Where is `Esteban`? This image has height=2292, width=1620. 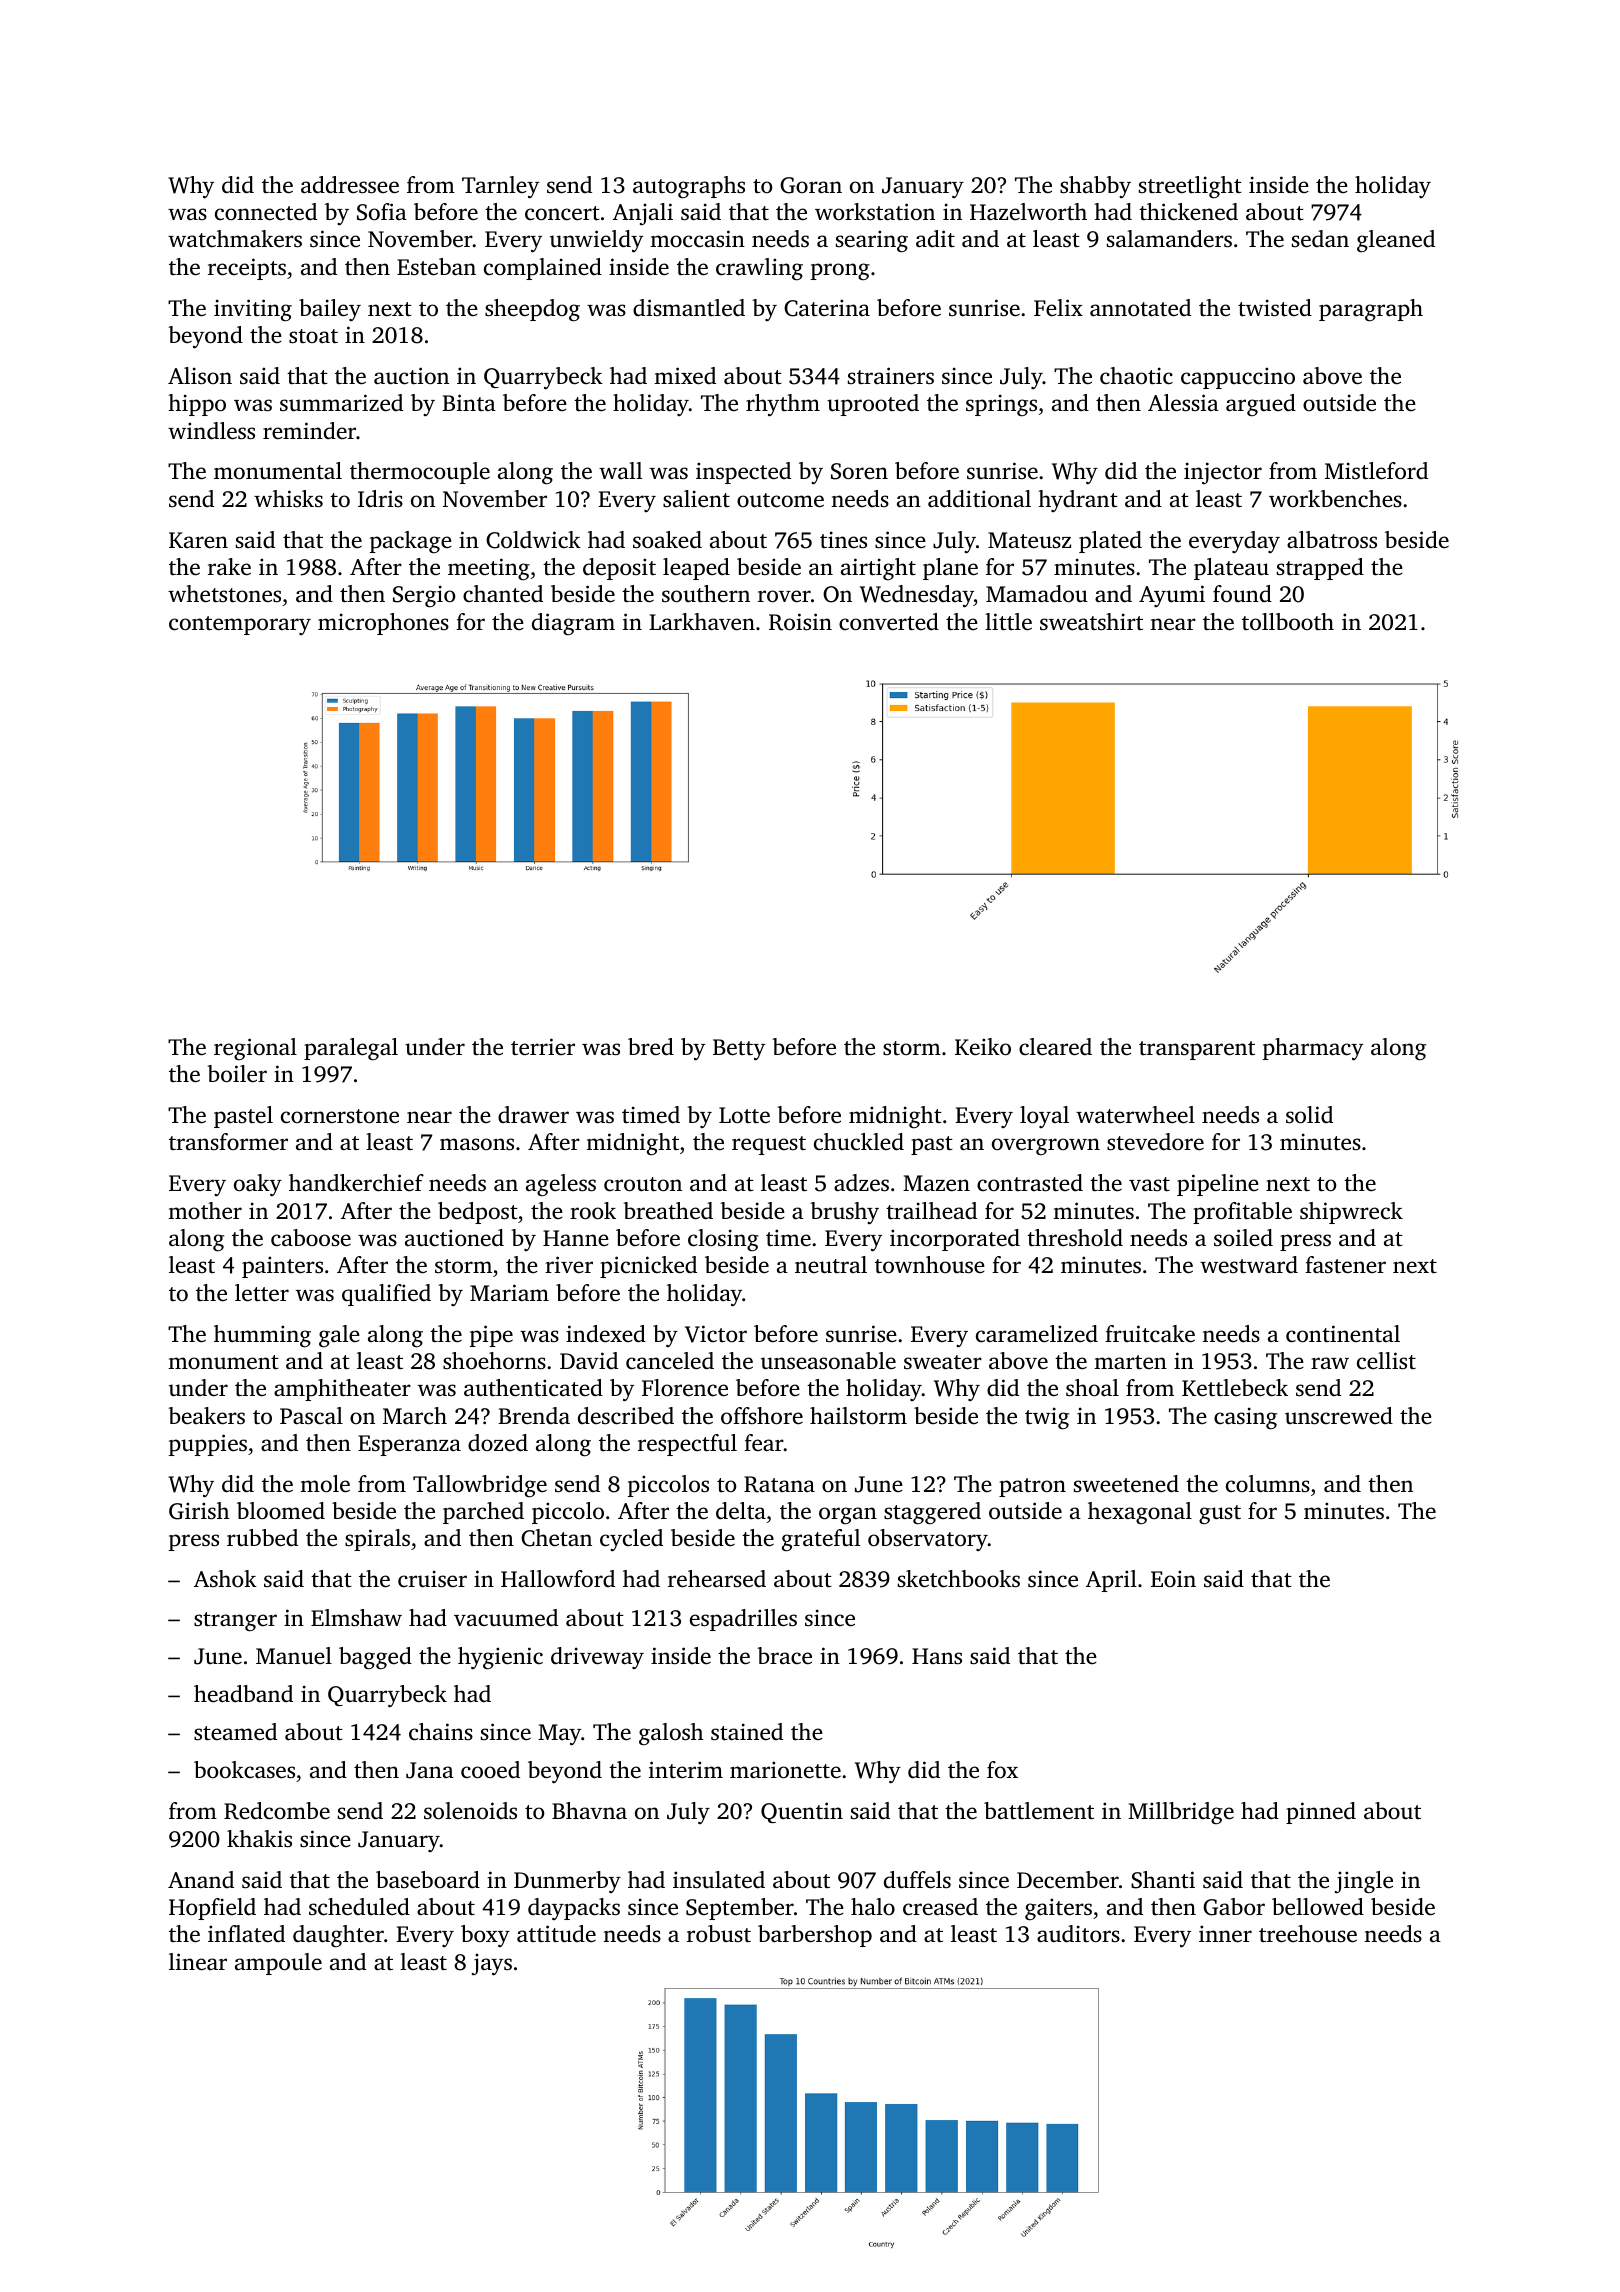 Esteban is located at coordinates (436, 267).
